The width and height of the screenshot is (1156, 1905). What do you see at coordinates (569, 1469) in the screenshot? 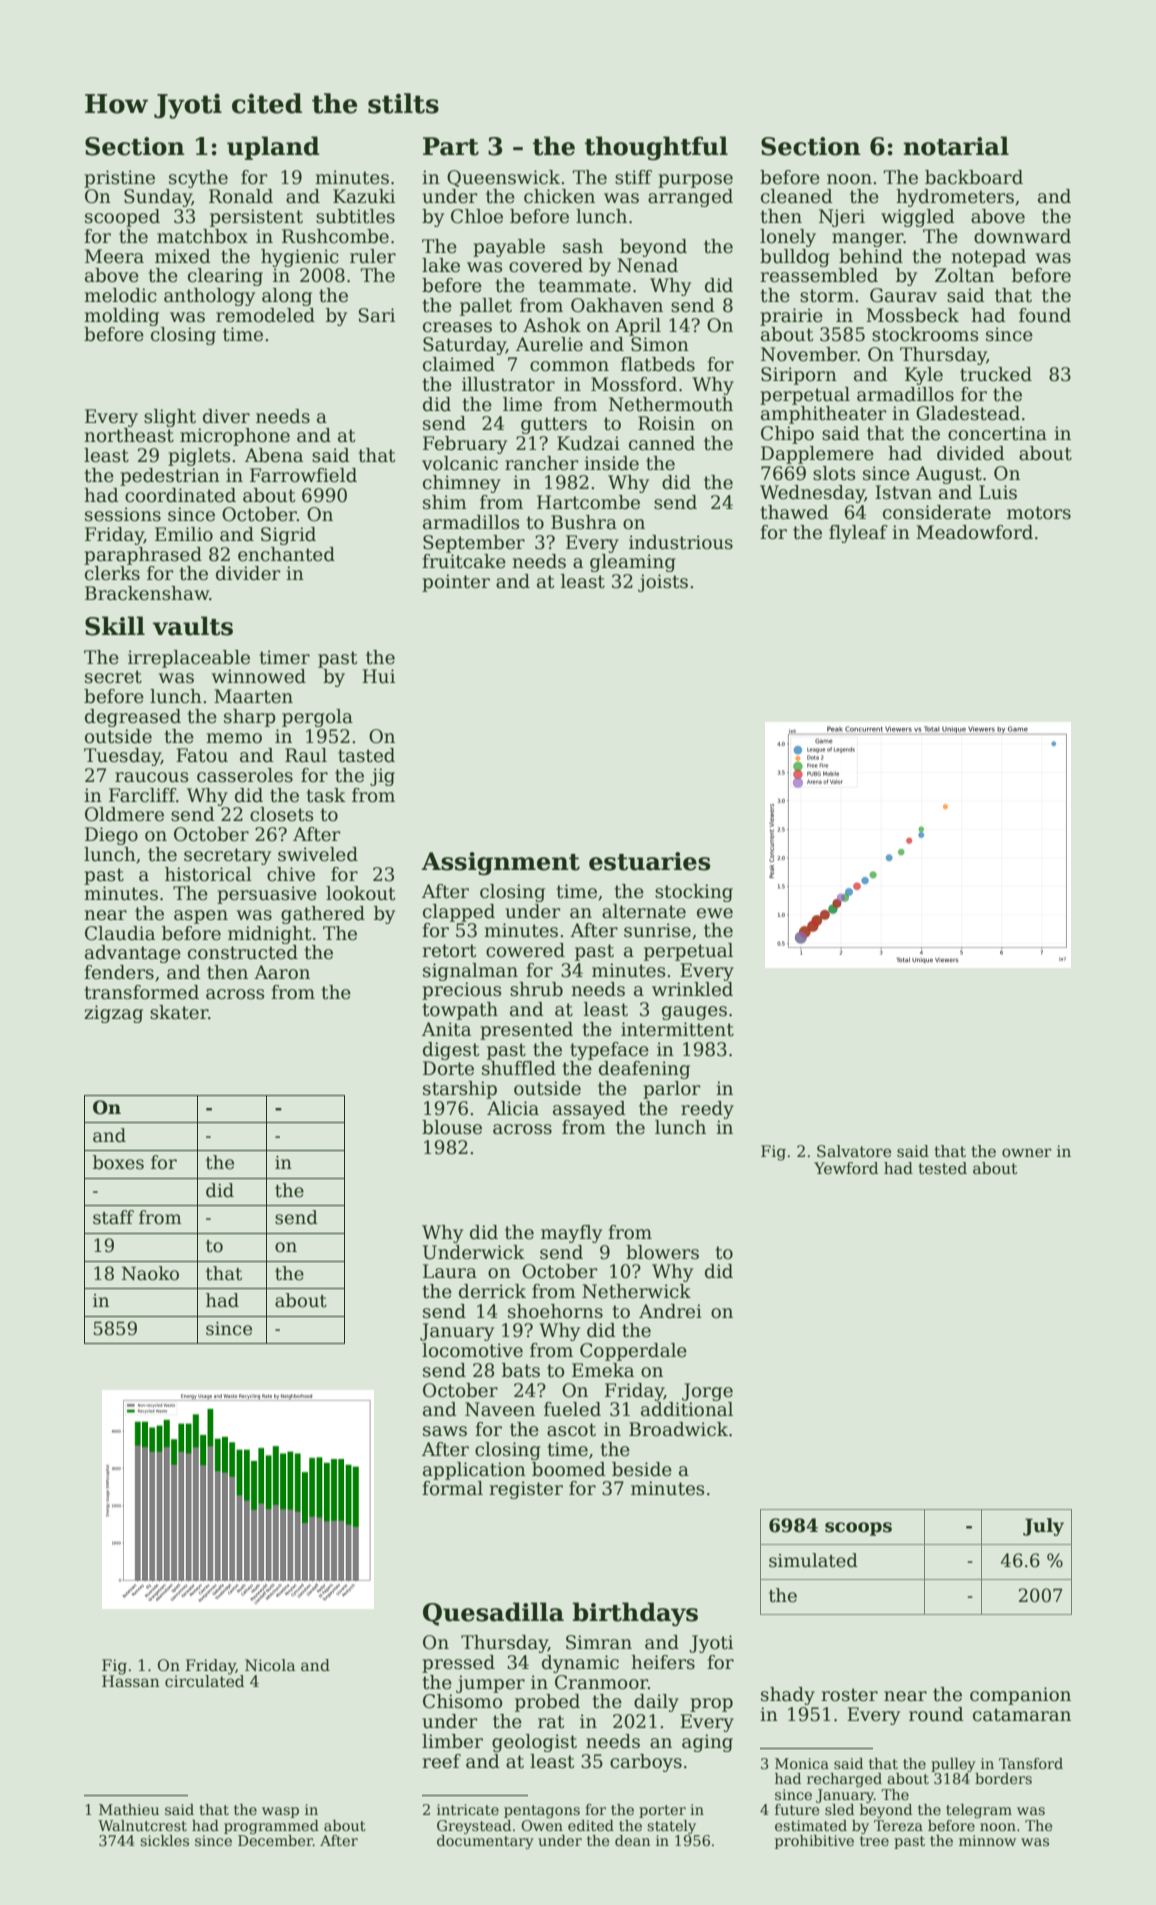
I see `boomed` at bounding box center [569, 1469].
